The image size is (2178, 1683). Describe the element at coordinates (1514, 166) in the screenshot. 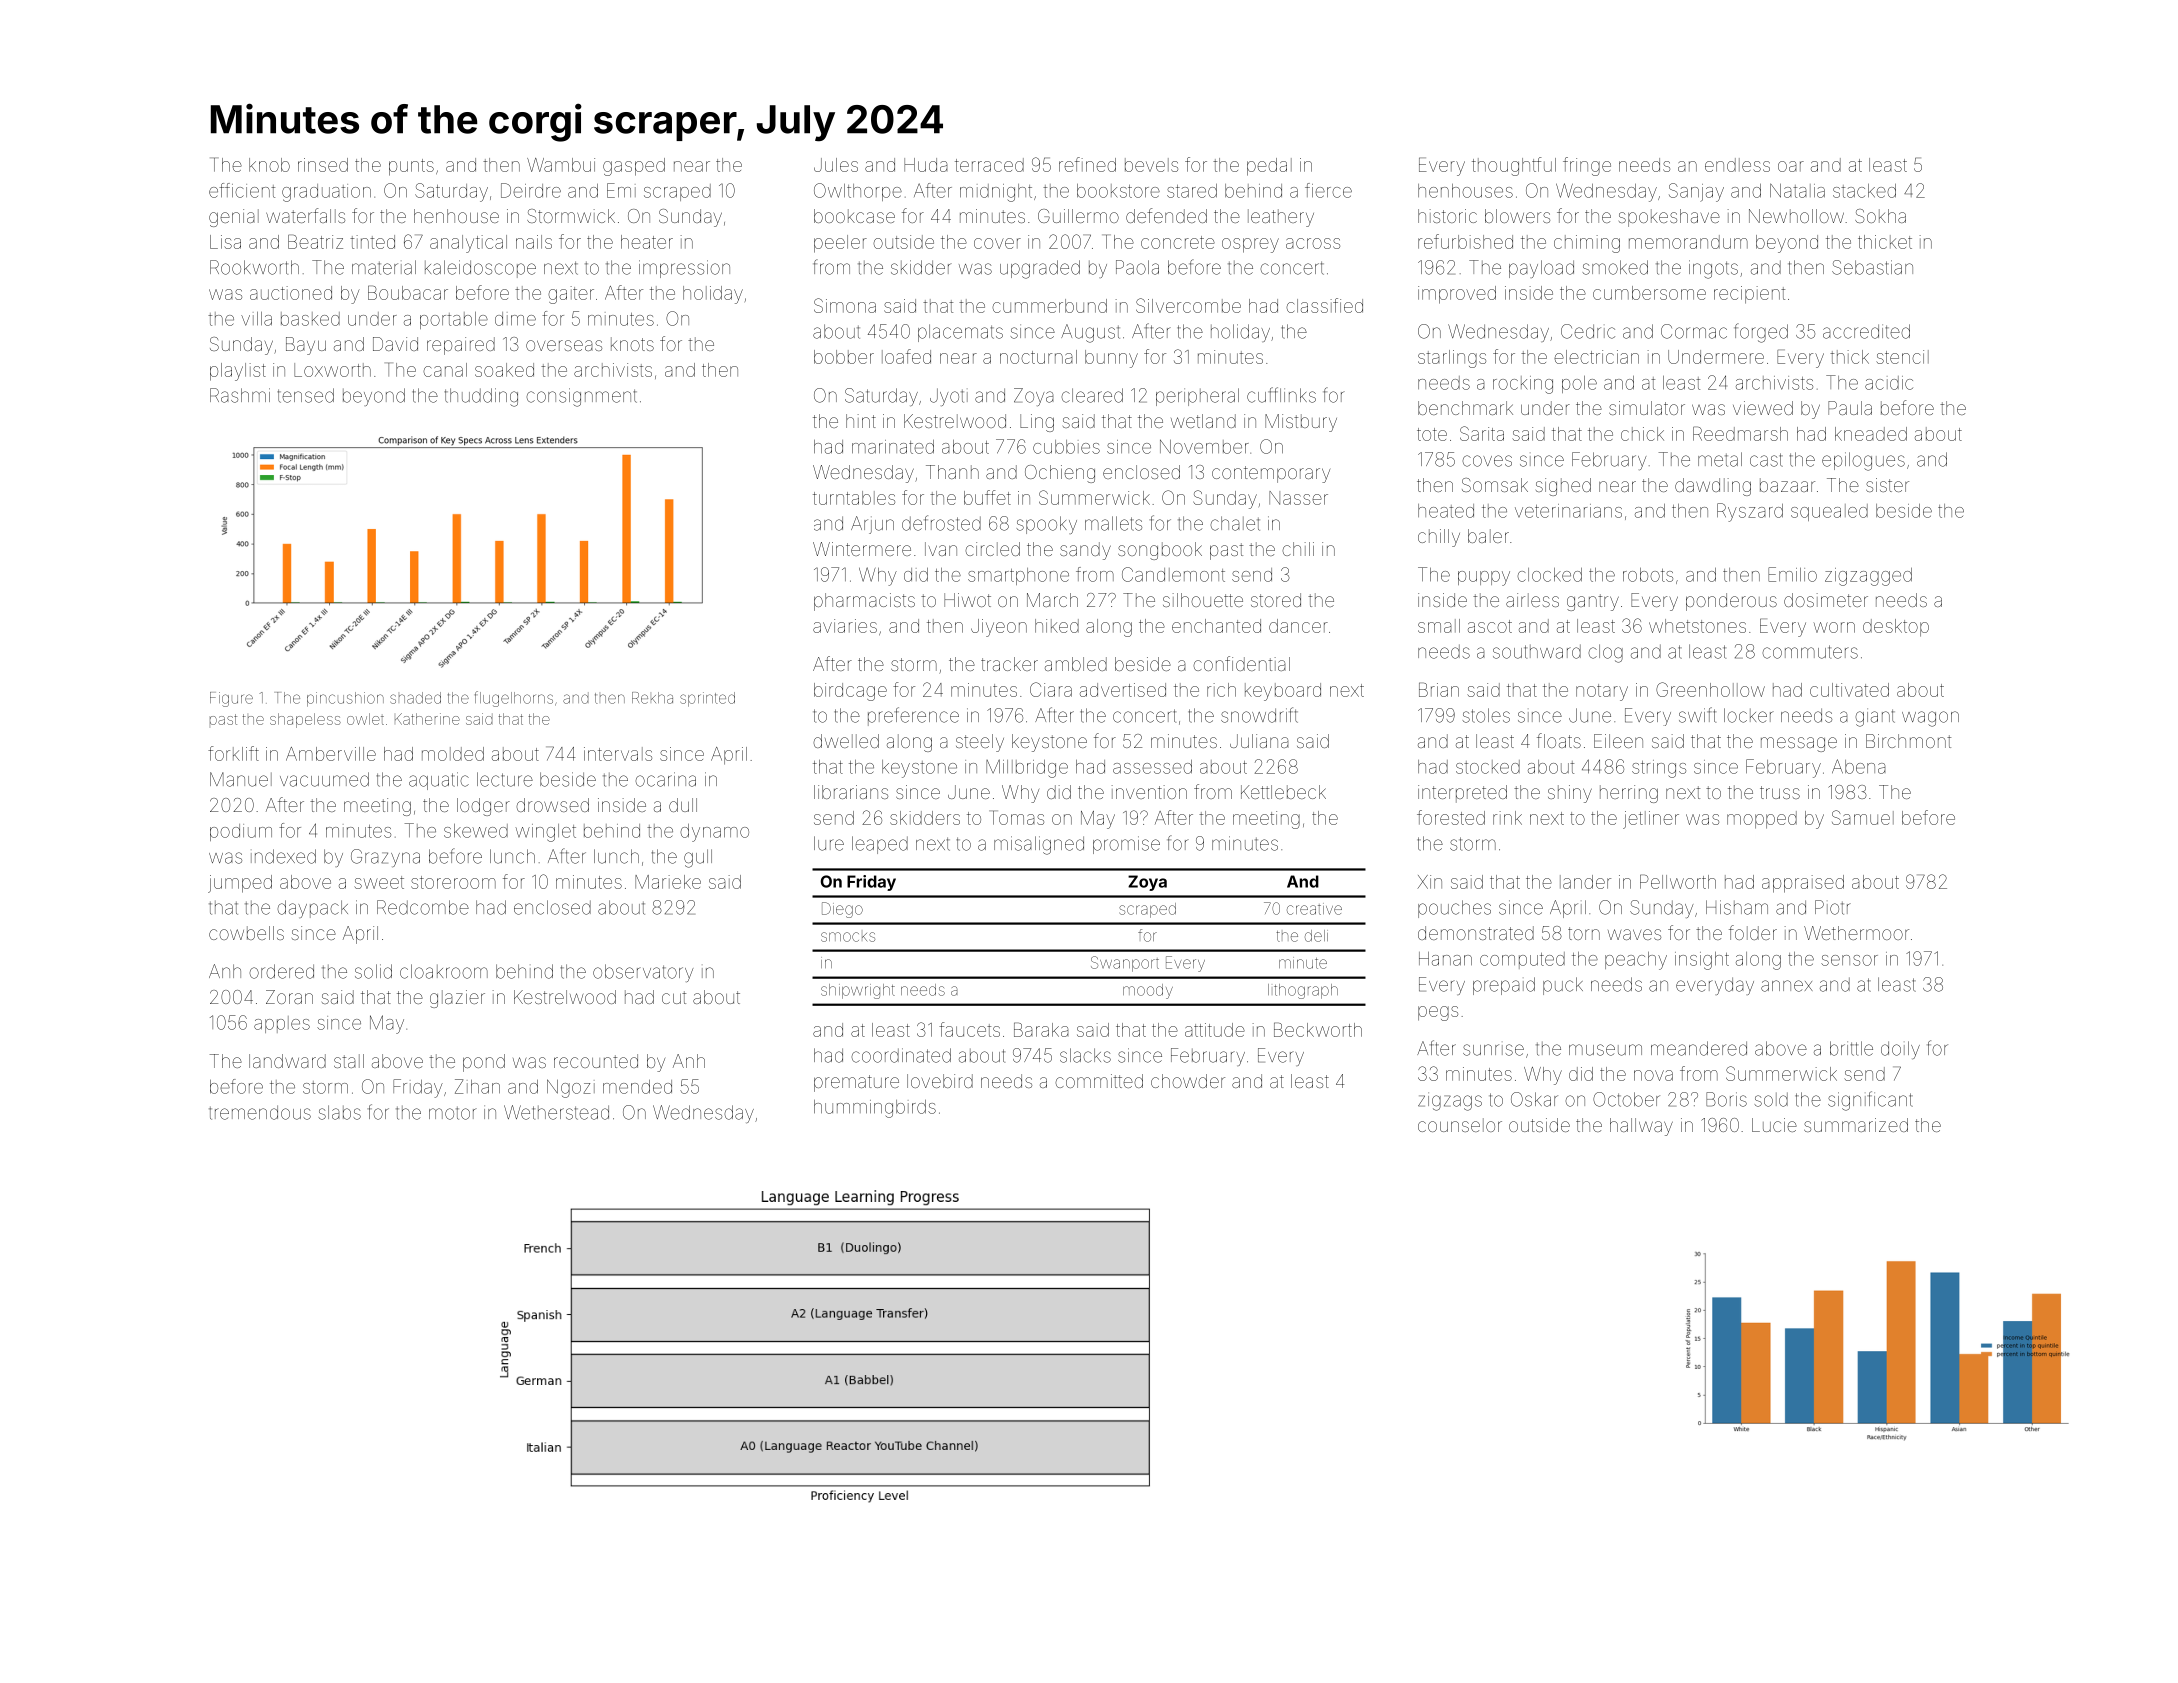

I see `thoughtful` at that location.
